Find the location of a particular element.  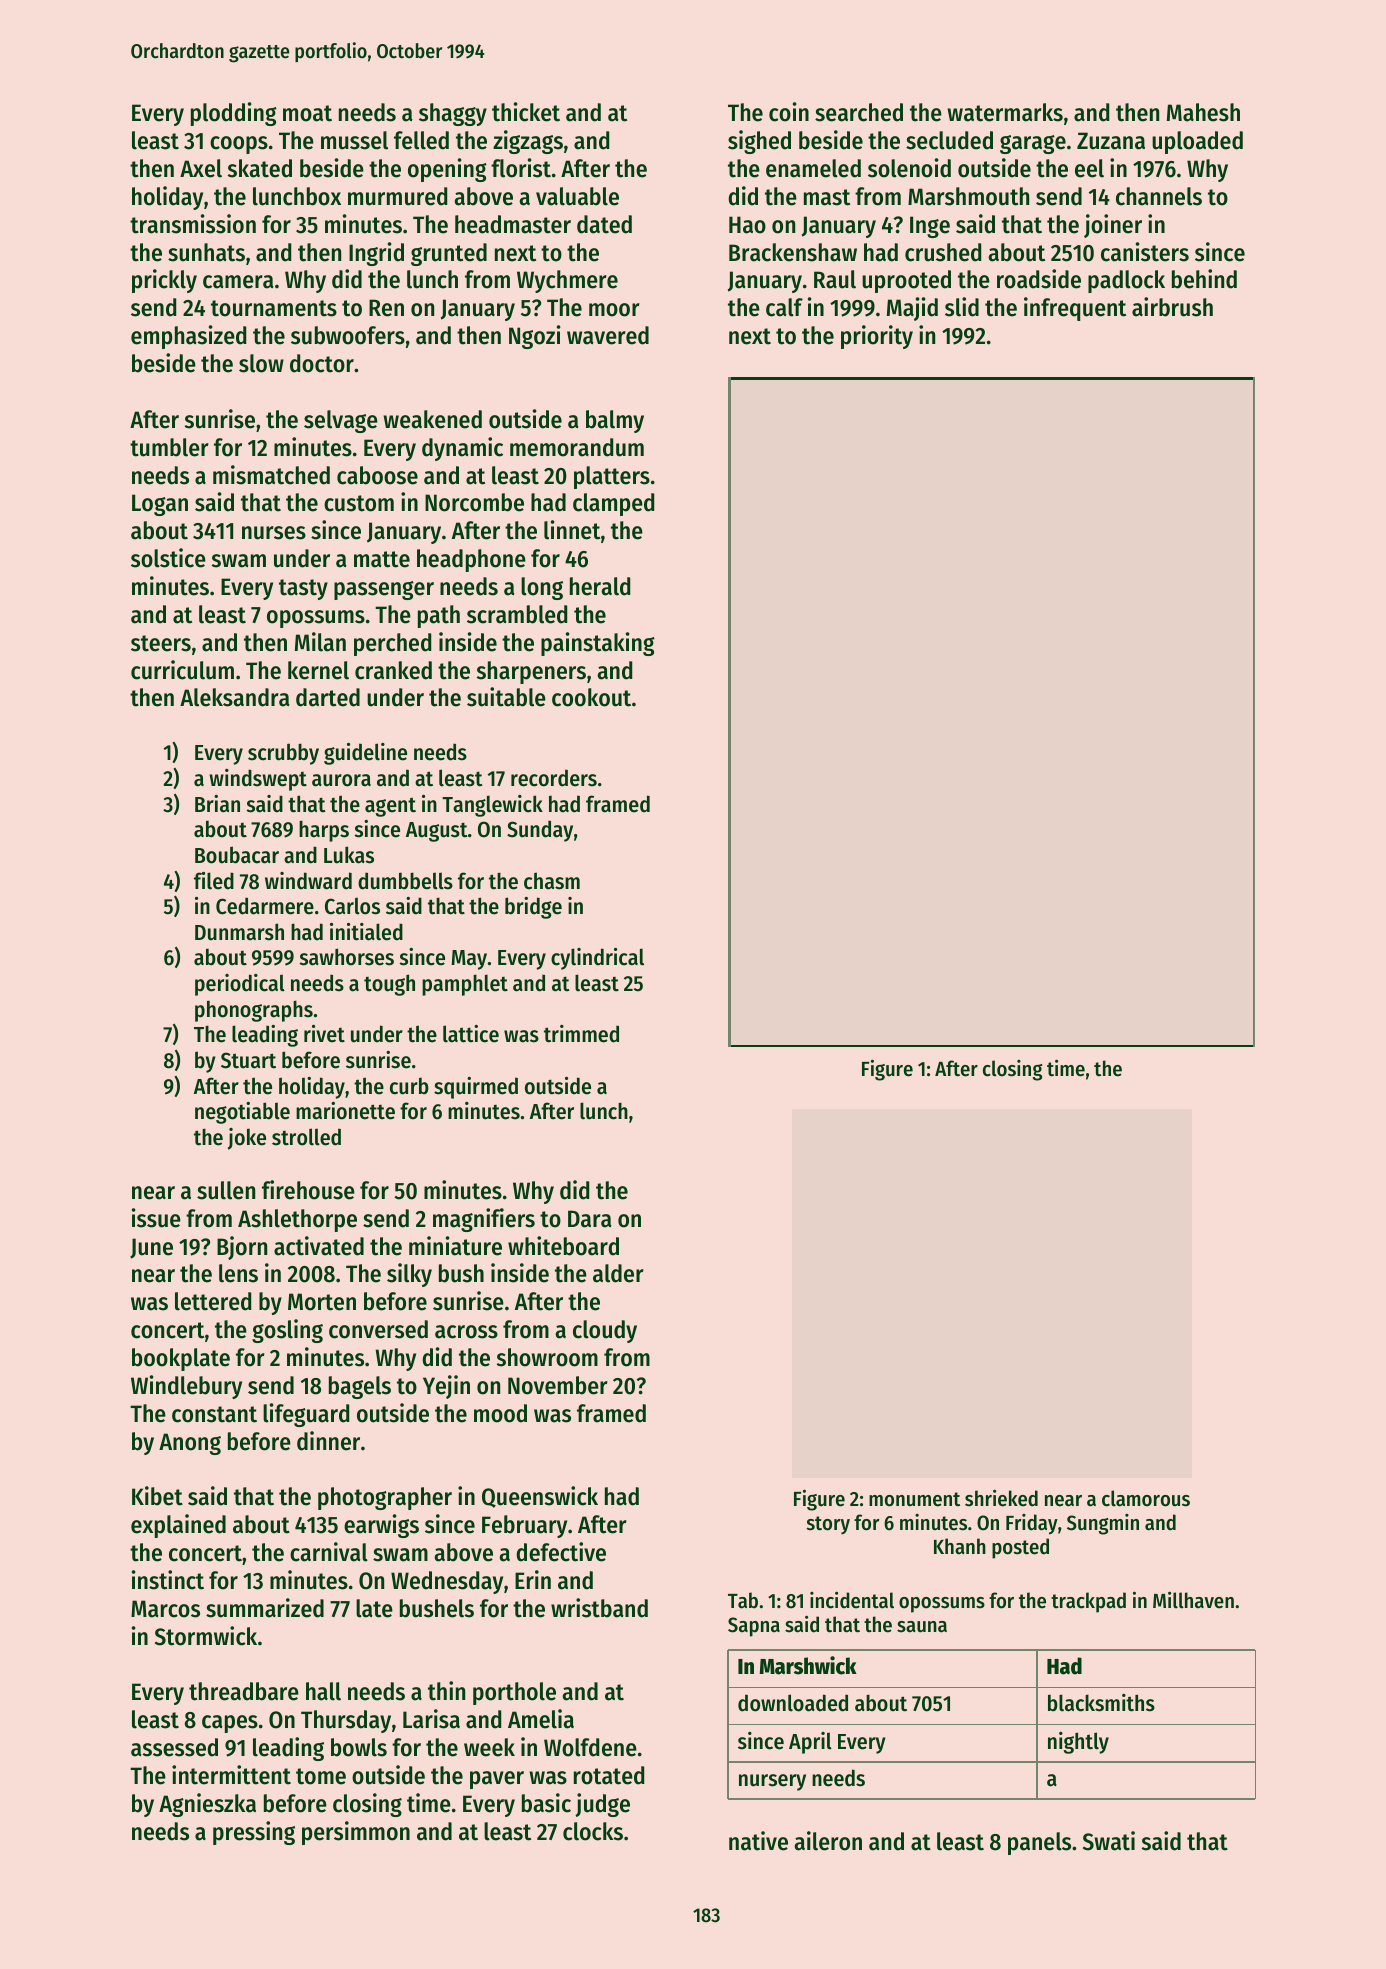

airbrush is located at coordinates (1172, 307).
